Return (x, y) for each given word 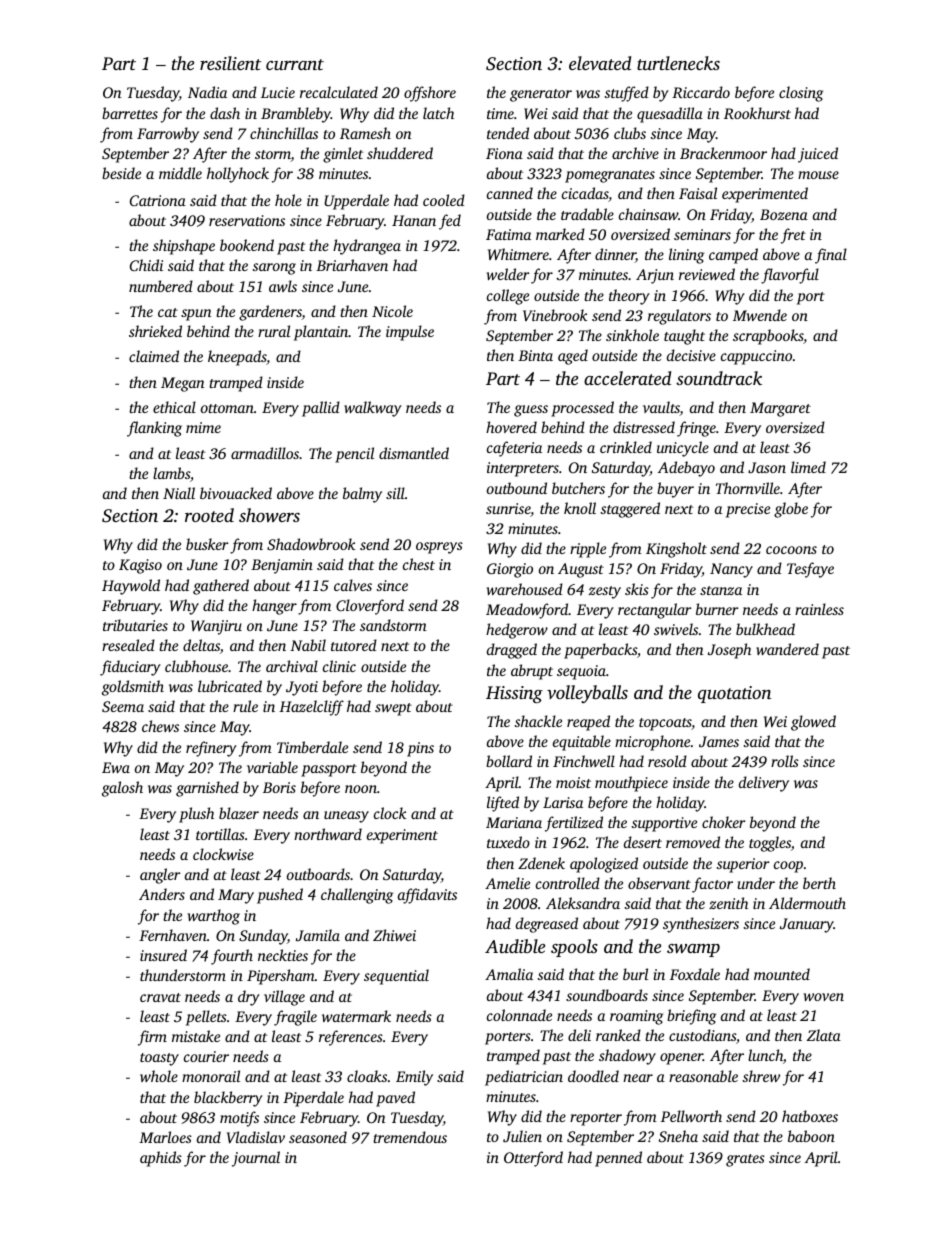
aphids (161, 1159)
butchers (578, 488)
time (500, 113)
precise (748, 510)
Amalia (509, 974)
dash (225, 113)
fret (793, 236)
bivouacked (236, 493)
